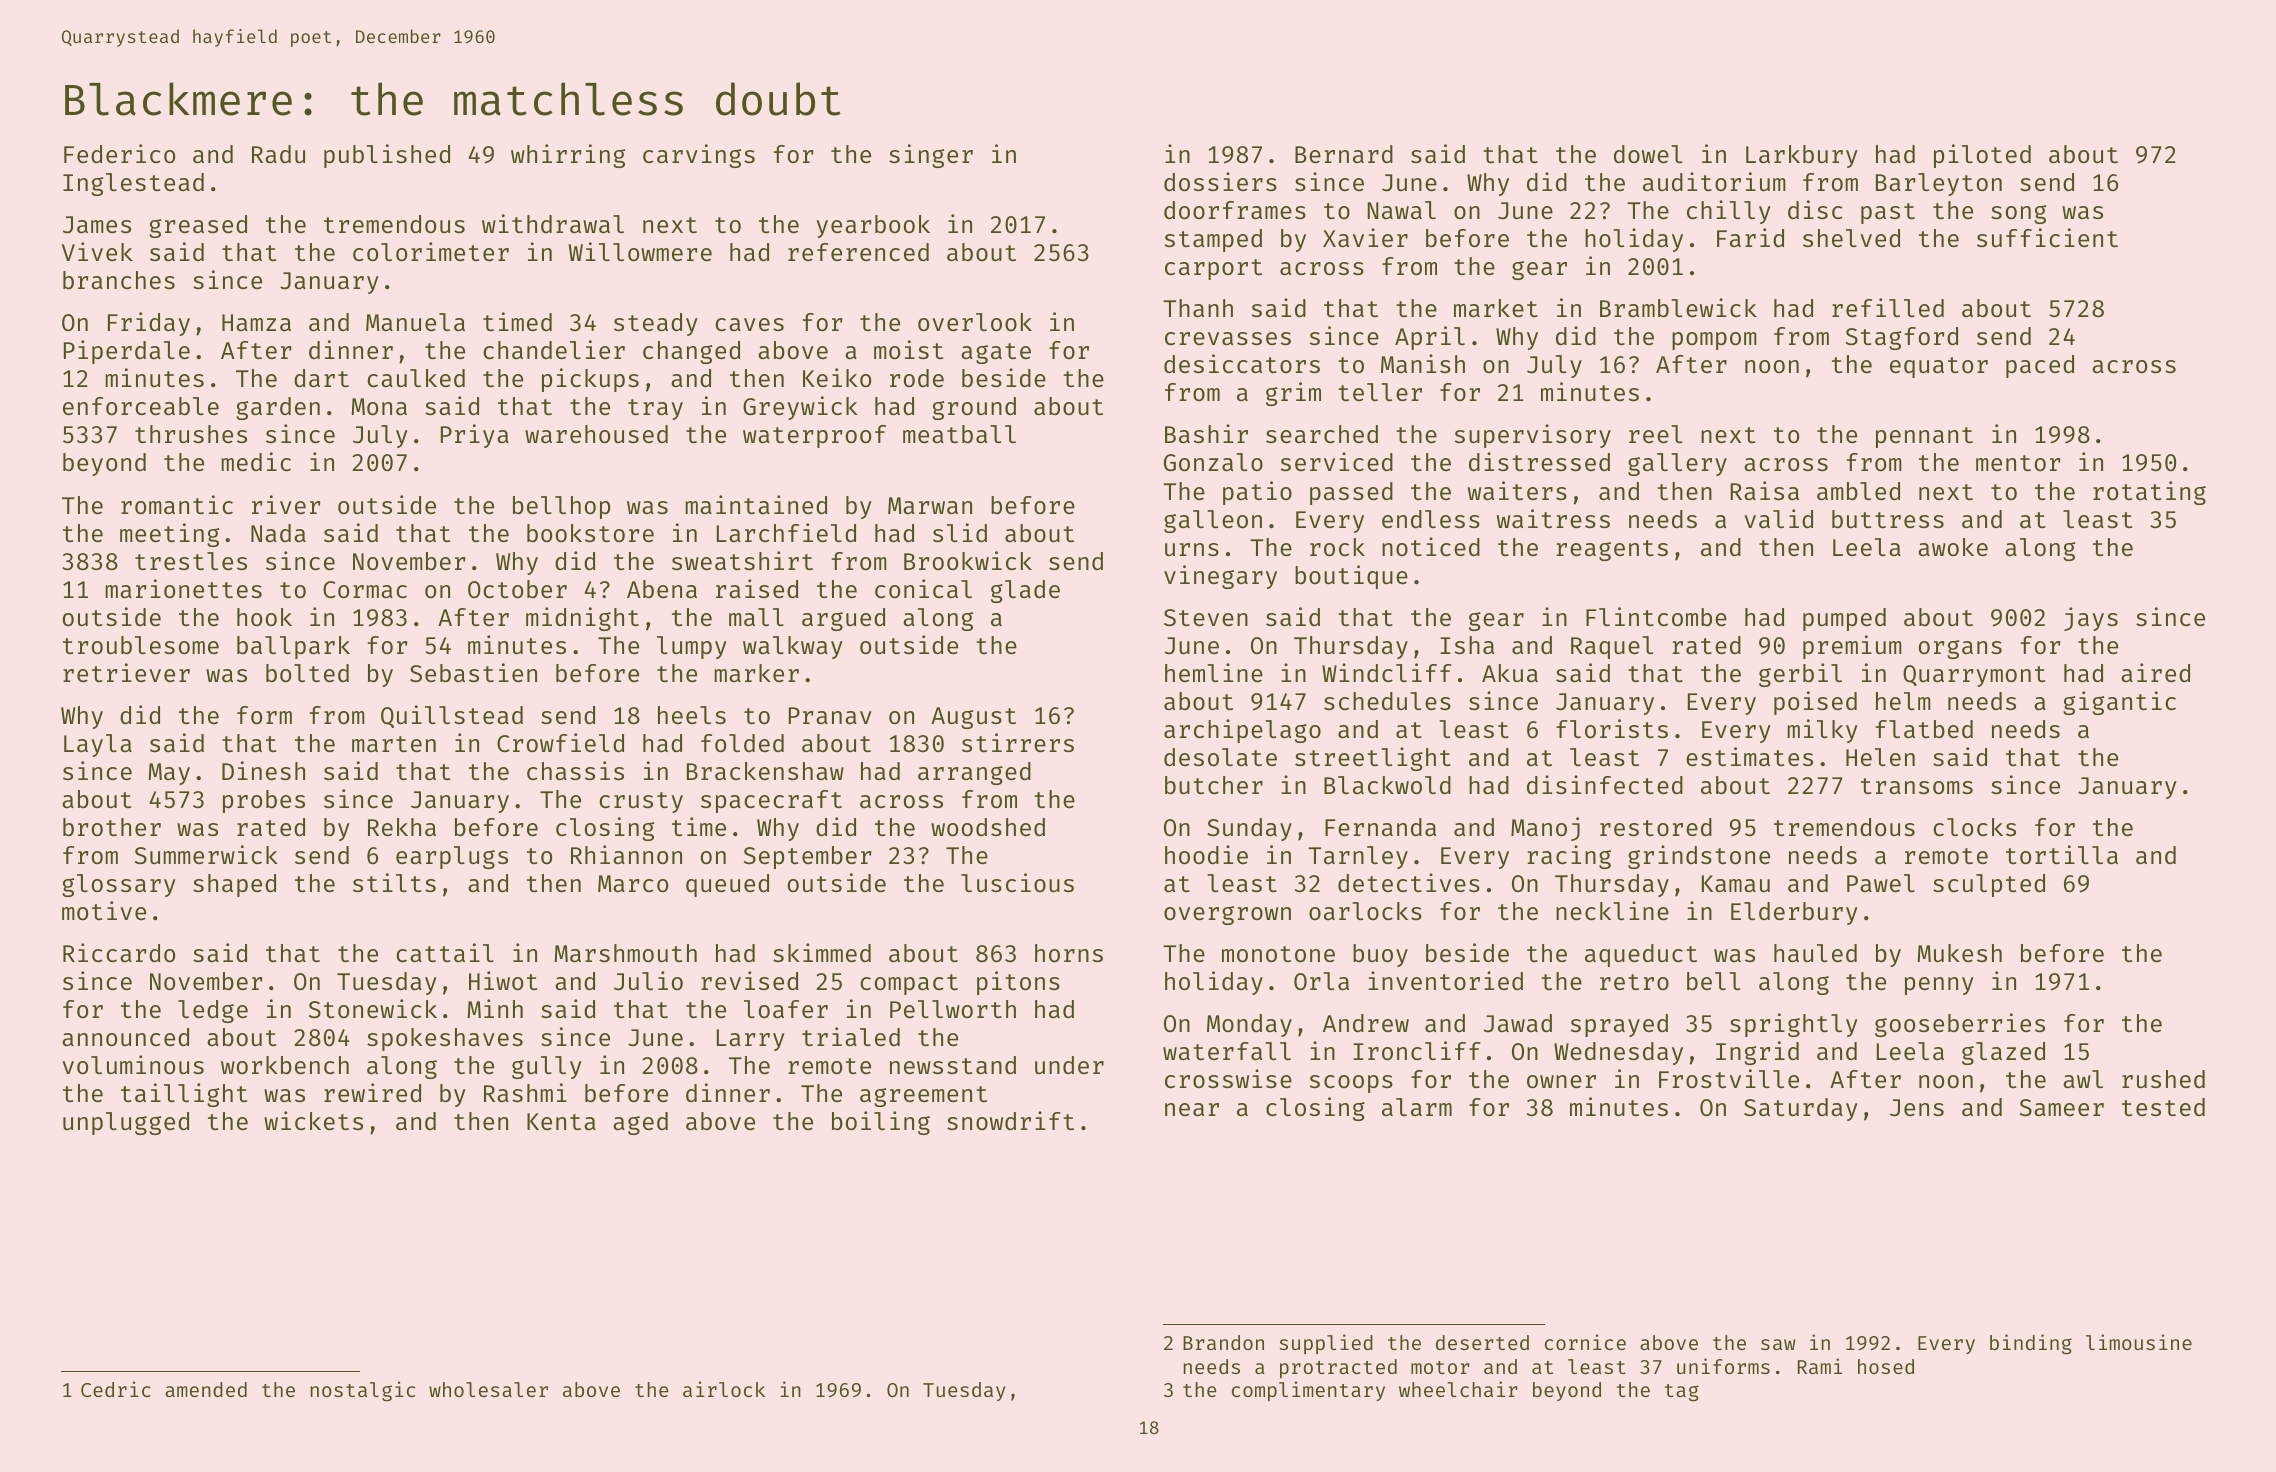 Image resolution: width=2276 pixels, height=1472 pixels. Describe the element at coordinates (640, 1123) in the document. I see `aged` at that location.
